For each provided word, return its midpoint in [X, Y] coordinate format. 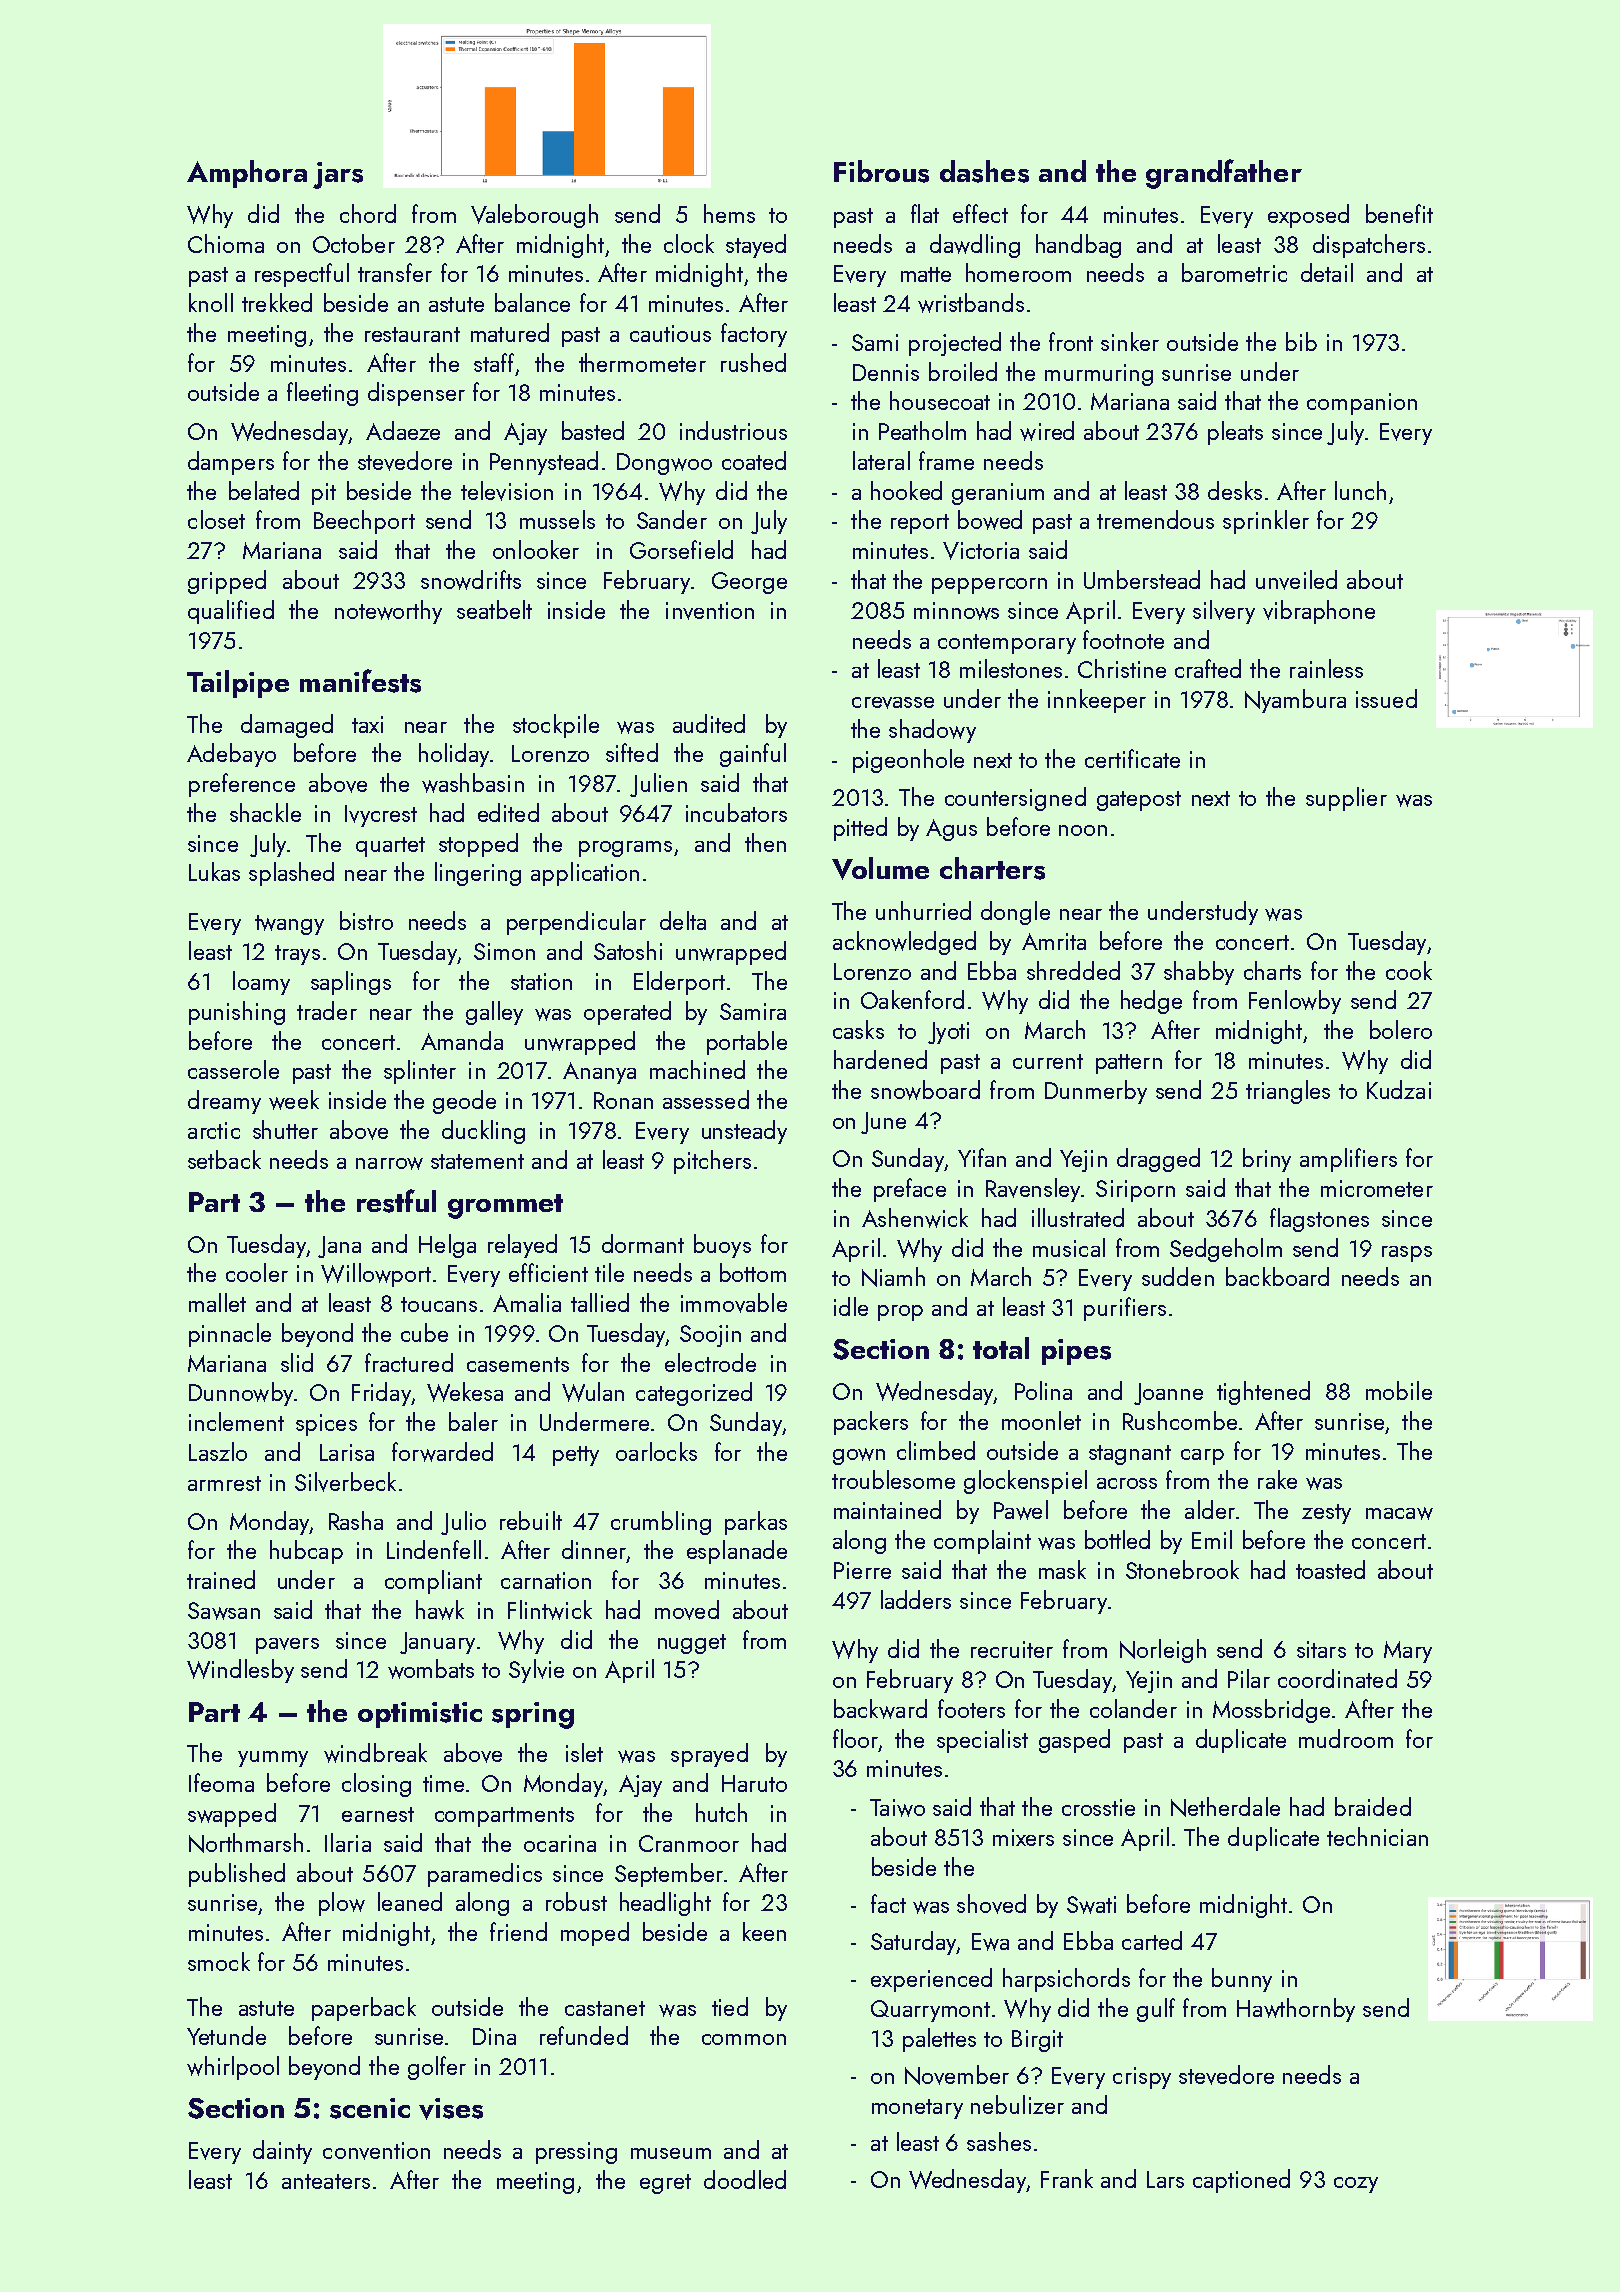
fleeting [322, 394]
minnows [956, 611]
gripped [227, 582]
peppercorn [989, 586]
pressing [576, 2153]
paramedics [485, 1875]
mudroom [1346, 1738]
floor [855, 1738]
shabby [1199, 973]
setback [224, 1159]
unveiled [1296, 580]
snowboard [925, 1090]
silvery [1224, 612]
